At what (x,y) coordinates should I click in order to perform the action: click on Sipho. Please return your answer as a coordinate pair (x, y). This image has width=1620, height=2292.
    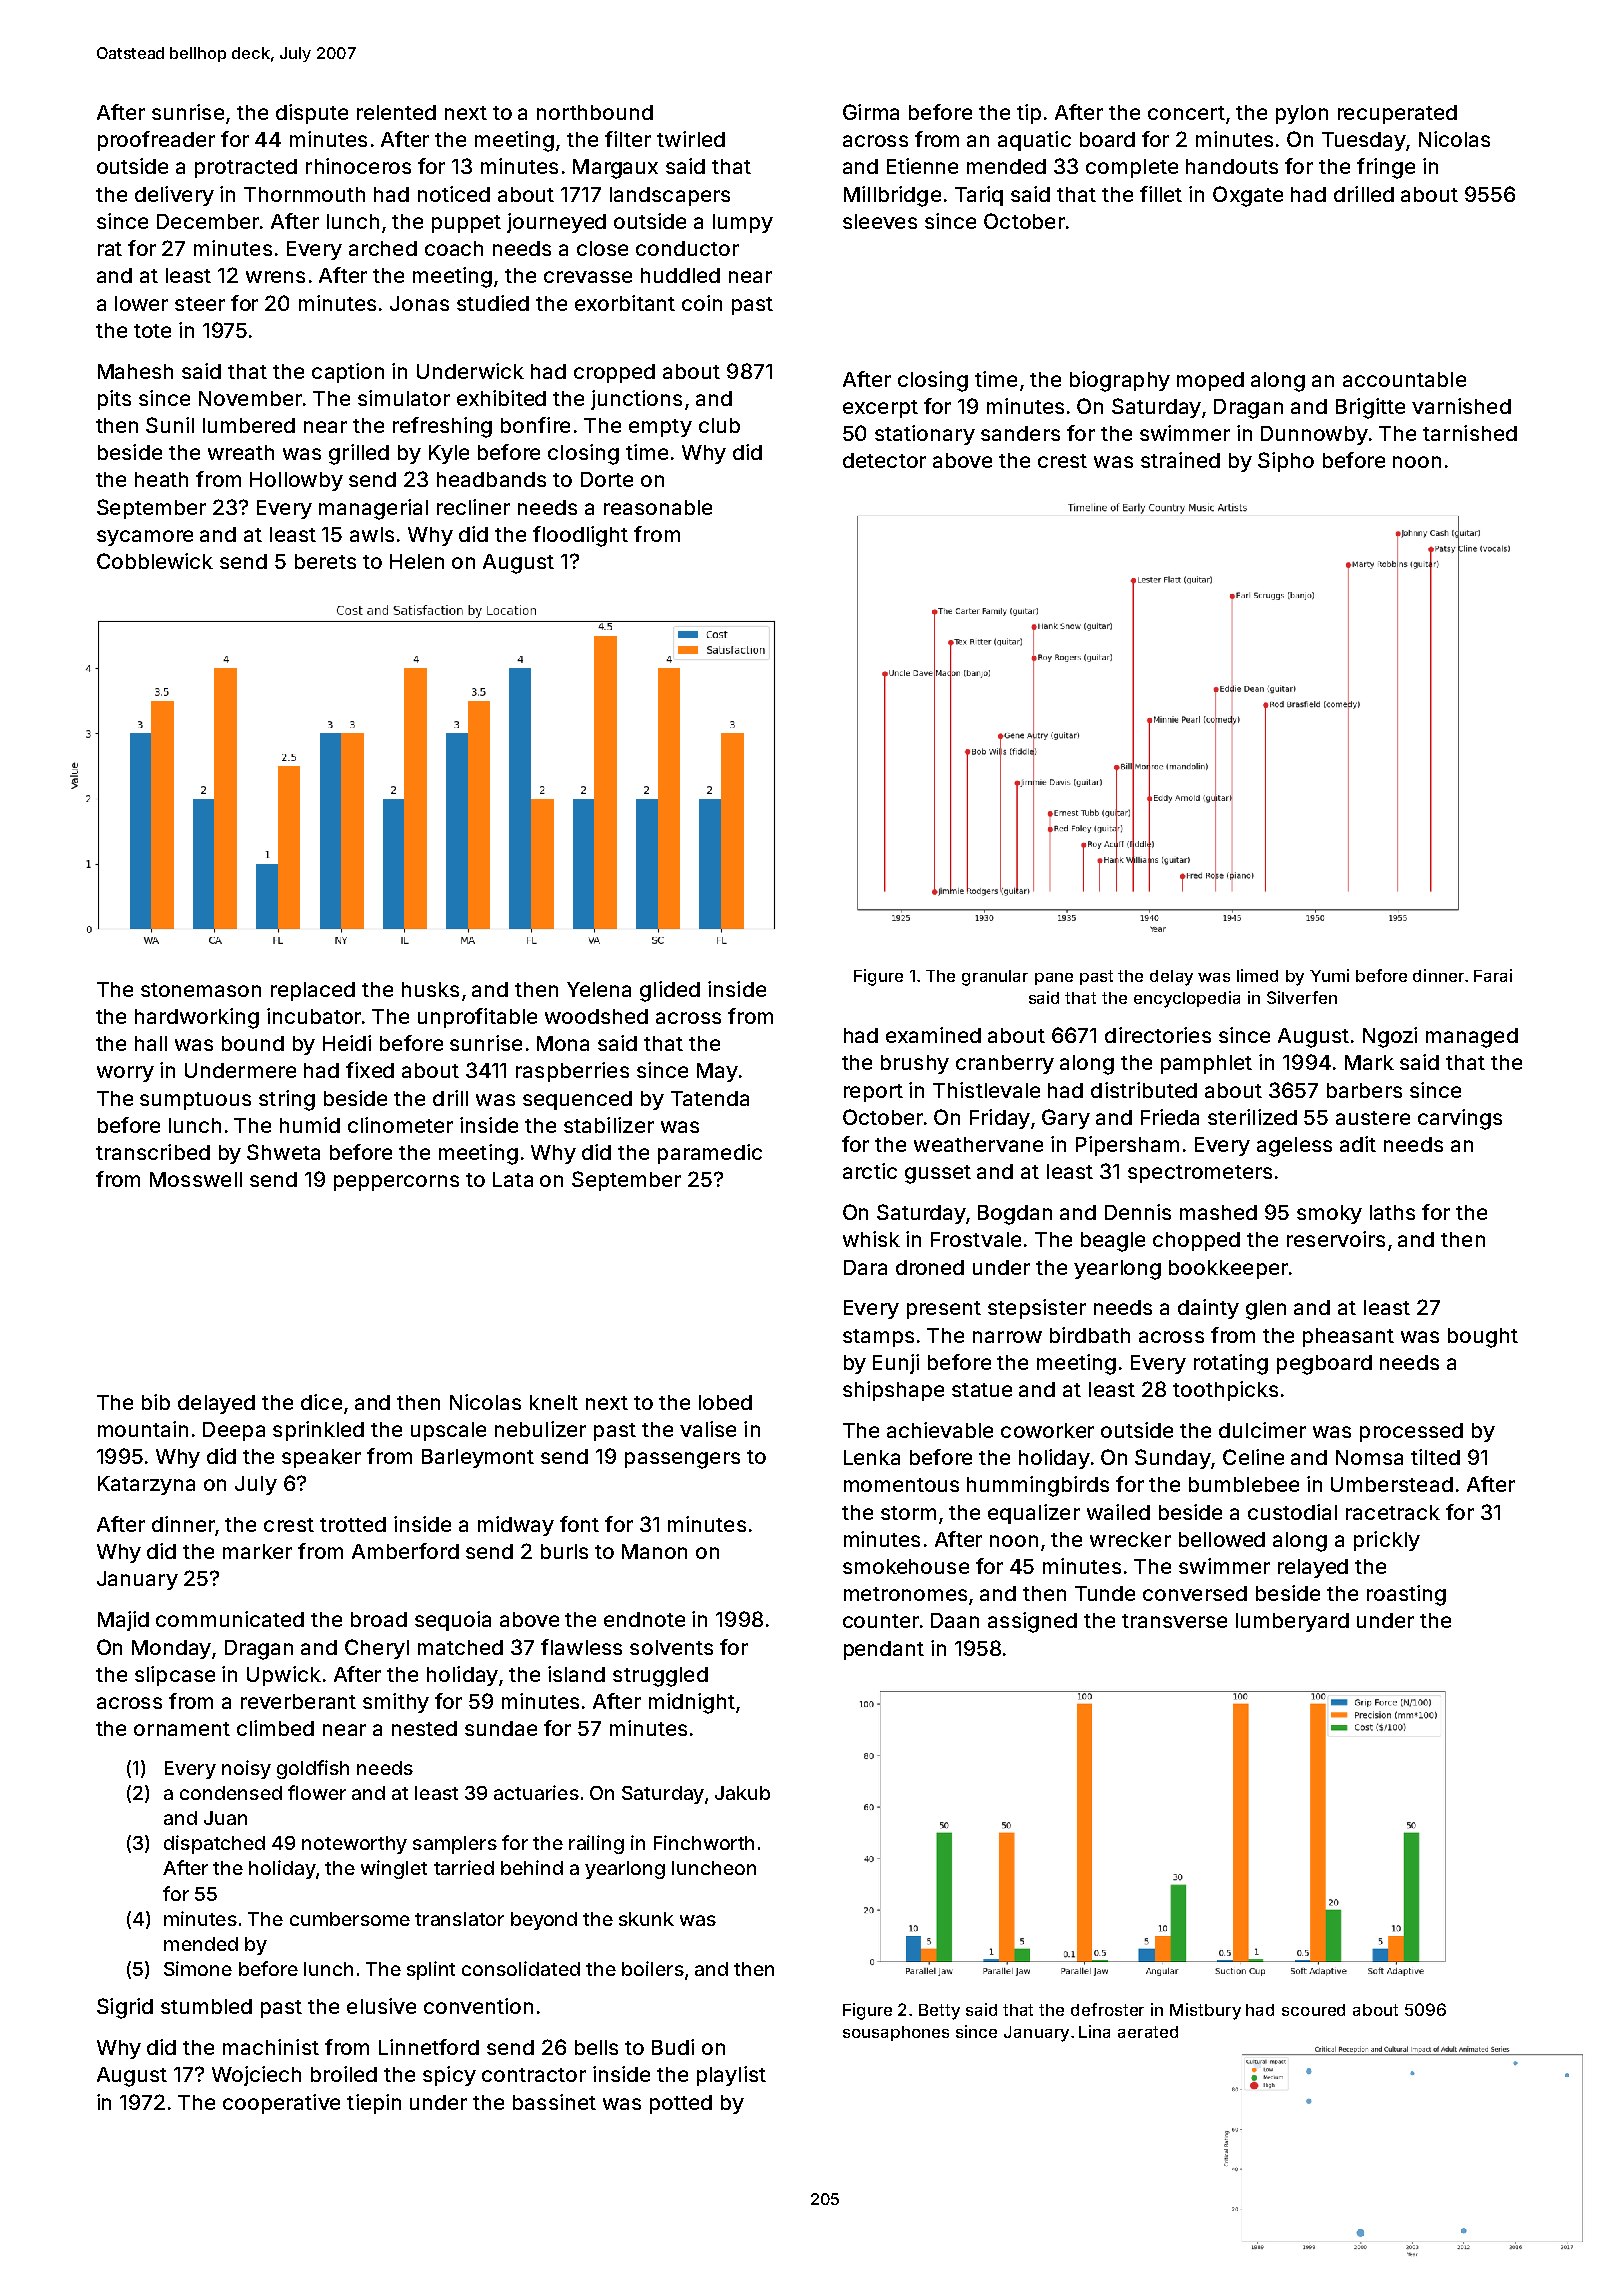
    Looking at the image, I should click on (1286, 462).
